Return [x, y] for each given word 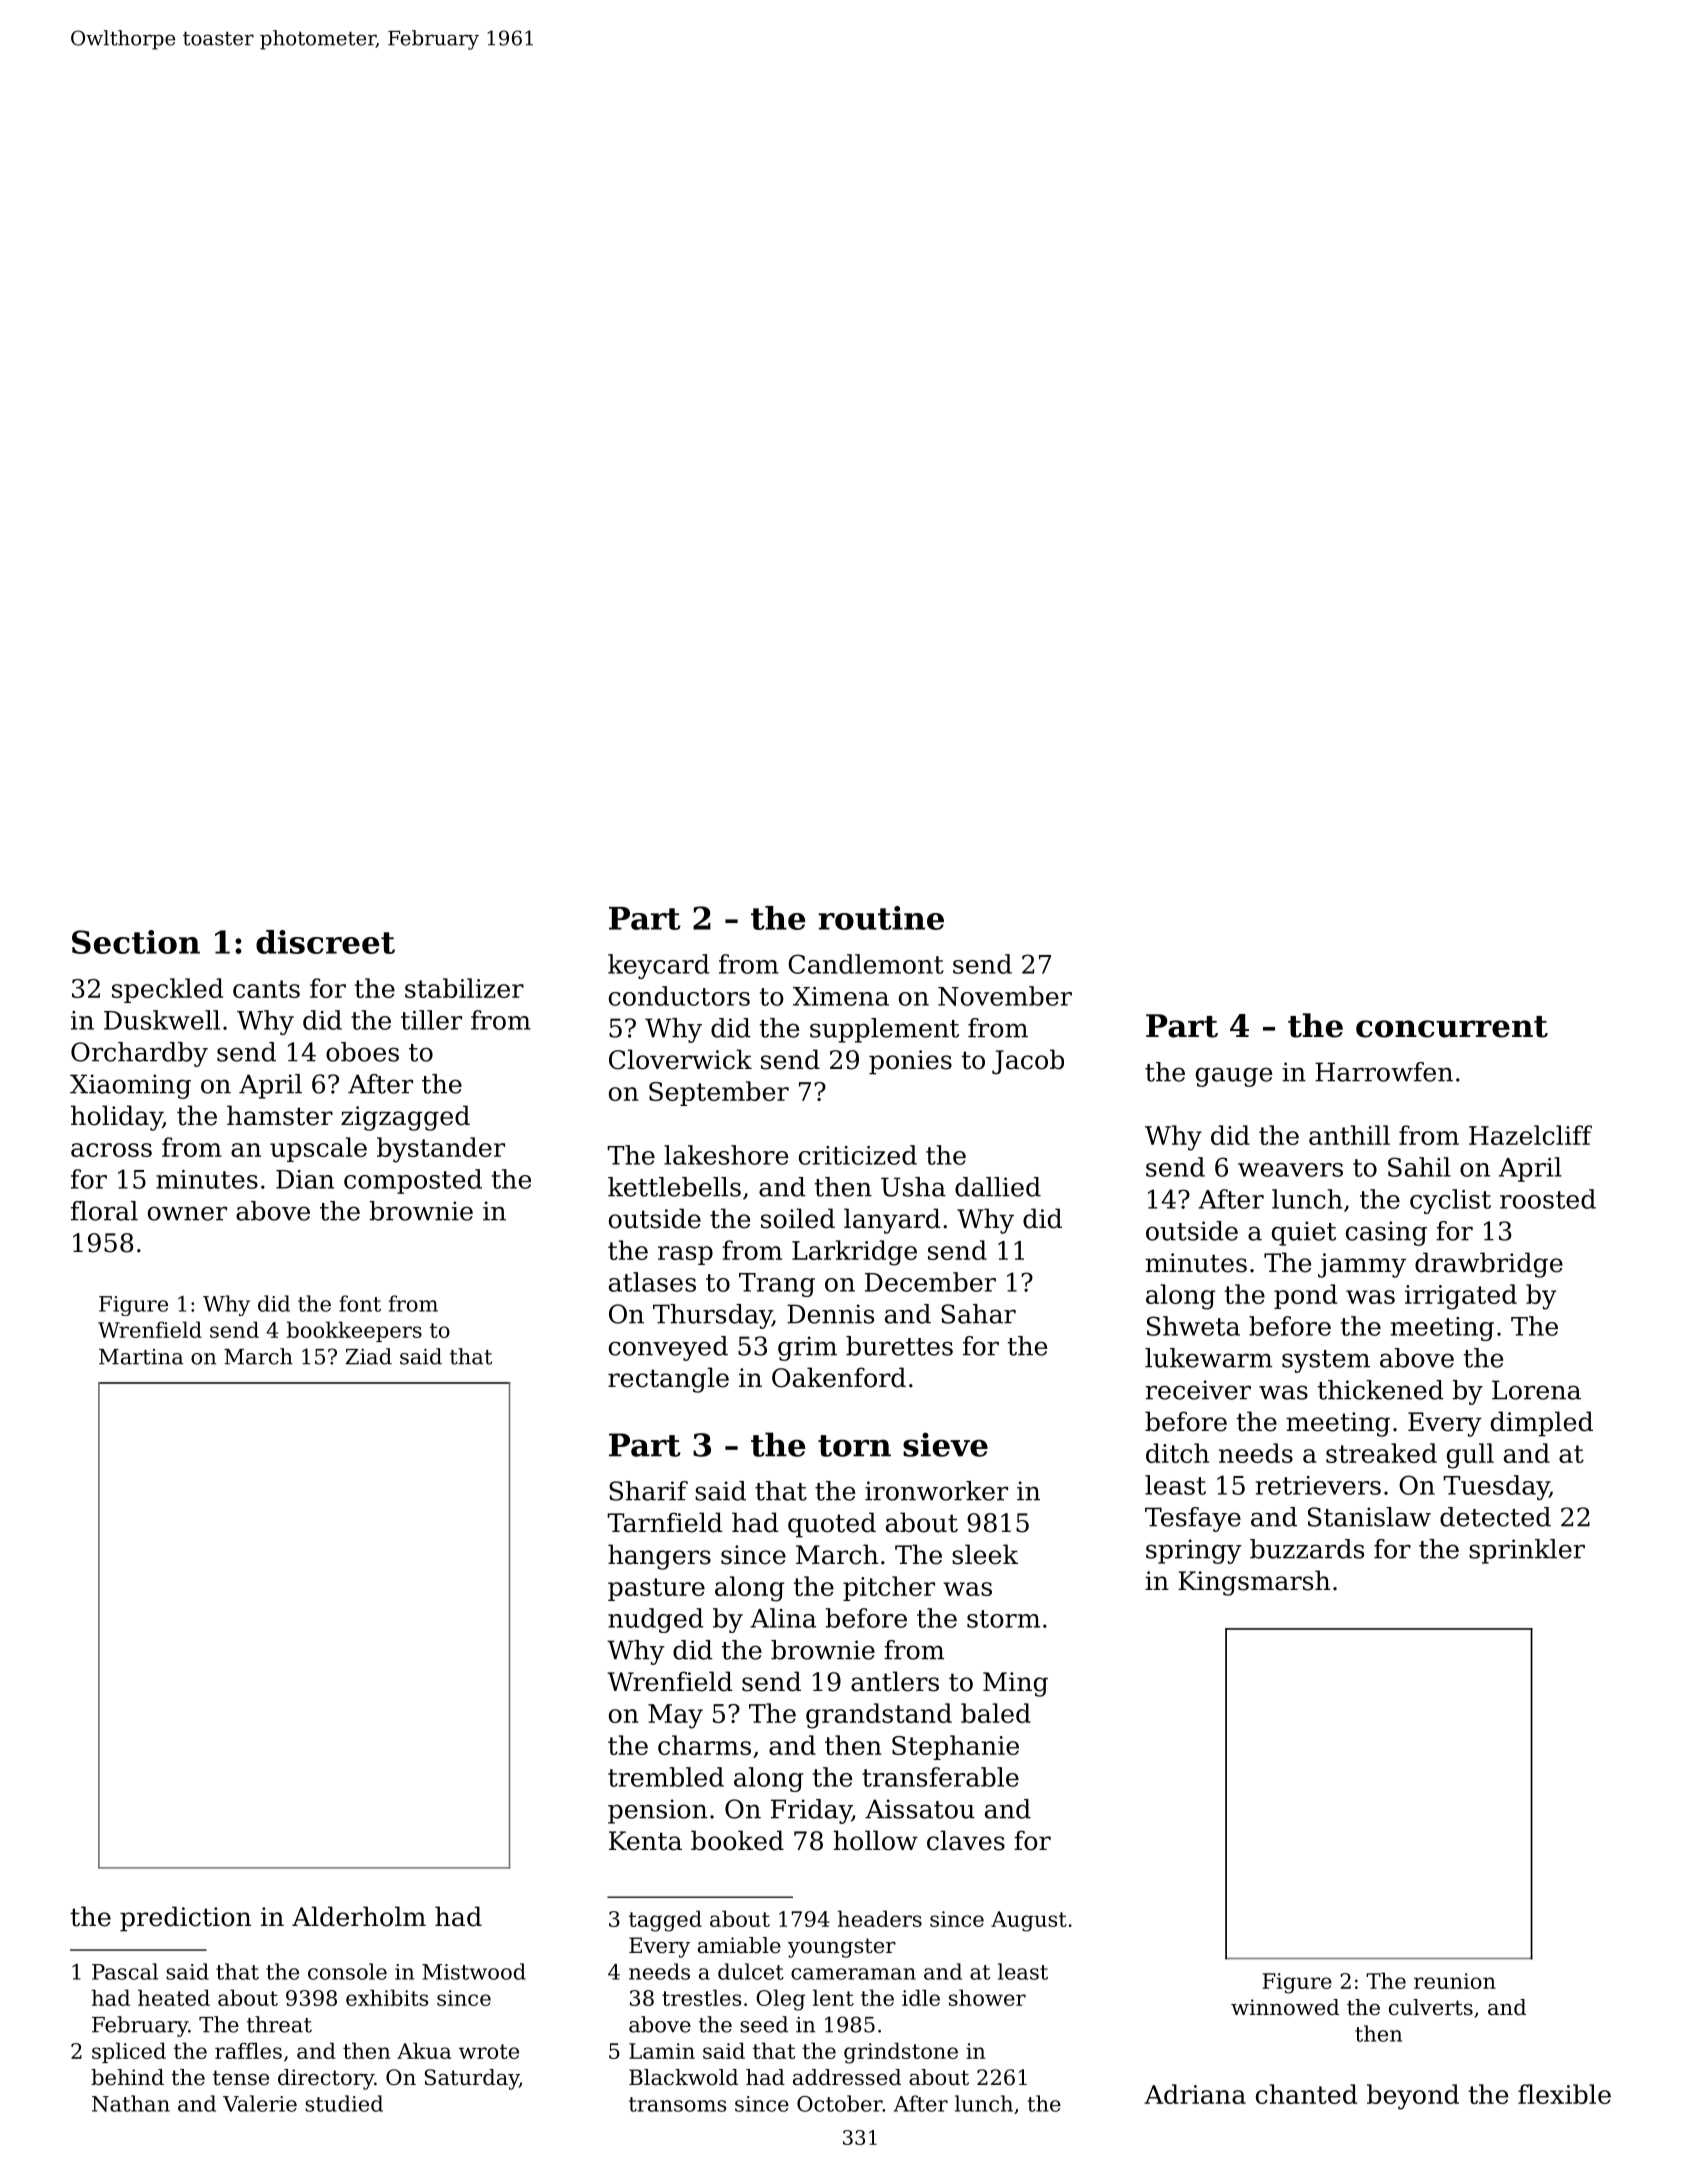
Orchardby [139, 1054]
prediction [185, 1919]
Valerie [260, 2103]
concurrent [1452, 1027]
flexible [1564, 2094]
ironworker [936, 1491]
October [840, 2103]
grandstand [879, 1716]
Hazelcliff [1530, 1135]
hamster [280, 1115]
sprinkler [1527, 1551]
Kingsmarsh [1254, 1583]
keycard [658, 966]
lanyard [892, 1221]
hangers [659, 1557]
